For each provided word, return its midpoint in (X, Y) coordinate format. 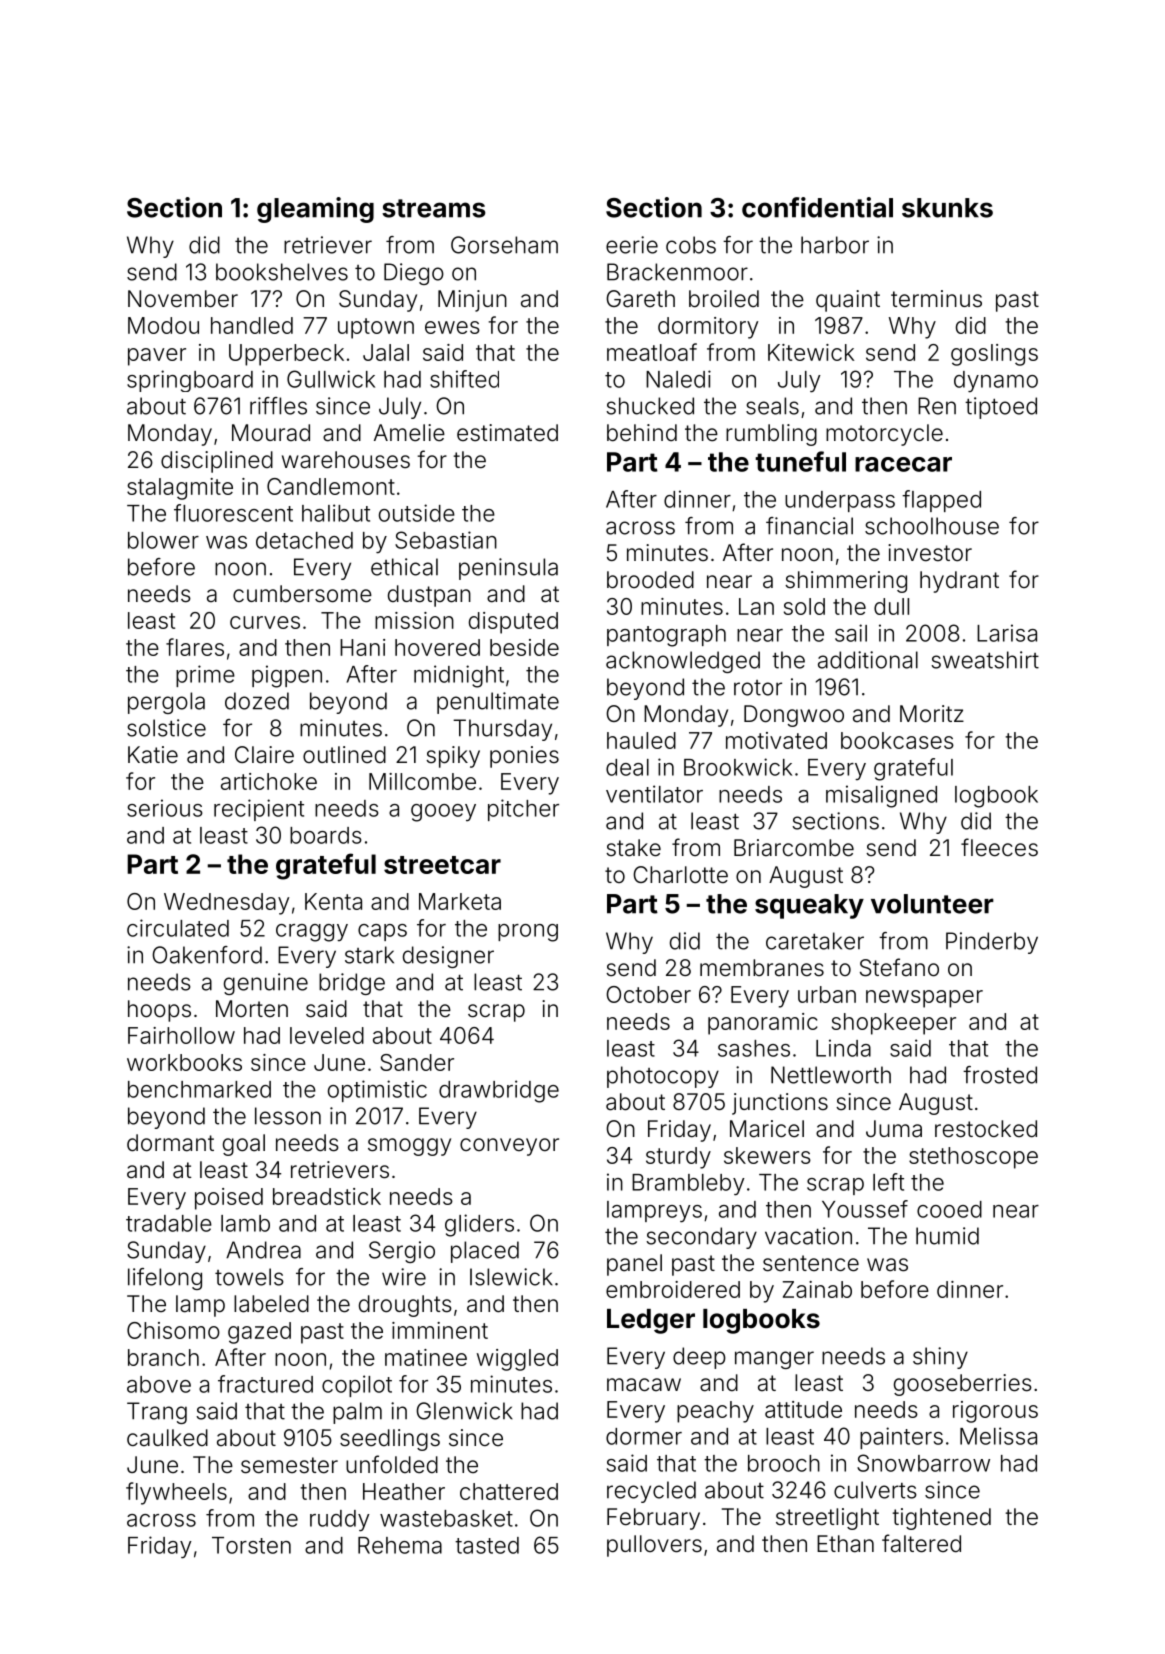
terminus (936, 299)
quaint (848, 301)
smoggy (409, 1147)
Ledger (651, 1321)
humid (947, 1236)
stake (633, 848)
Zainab (817, 1289)
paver (157, 357)
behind (642, 433)
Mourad (271, 433)
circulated (178, 928)
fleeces (999, 847)
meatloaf (652, 352)
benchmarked (199, 1089)
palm (357, 1413)
